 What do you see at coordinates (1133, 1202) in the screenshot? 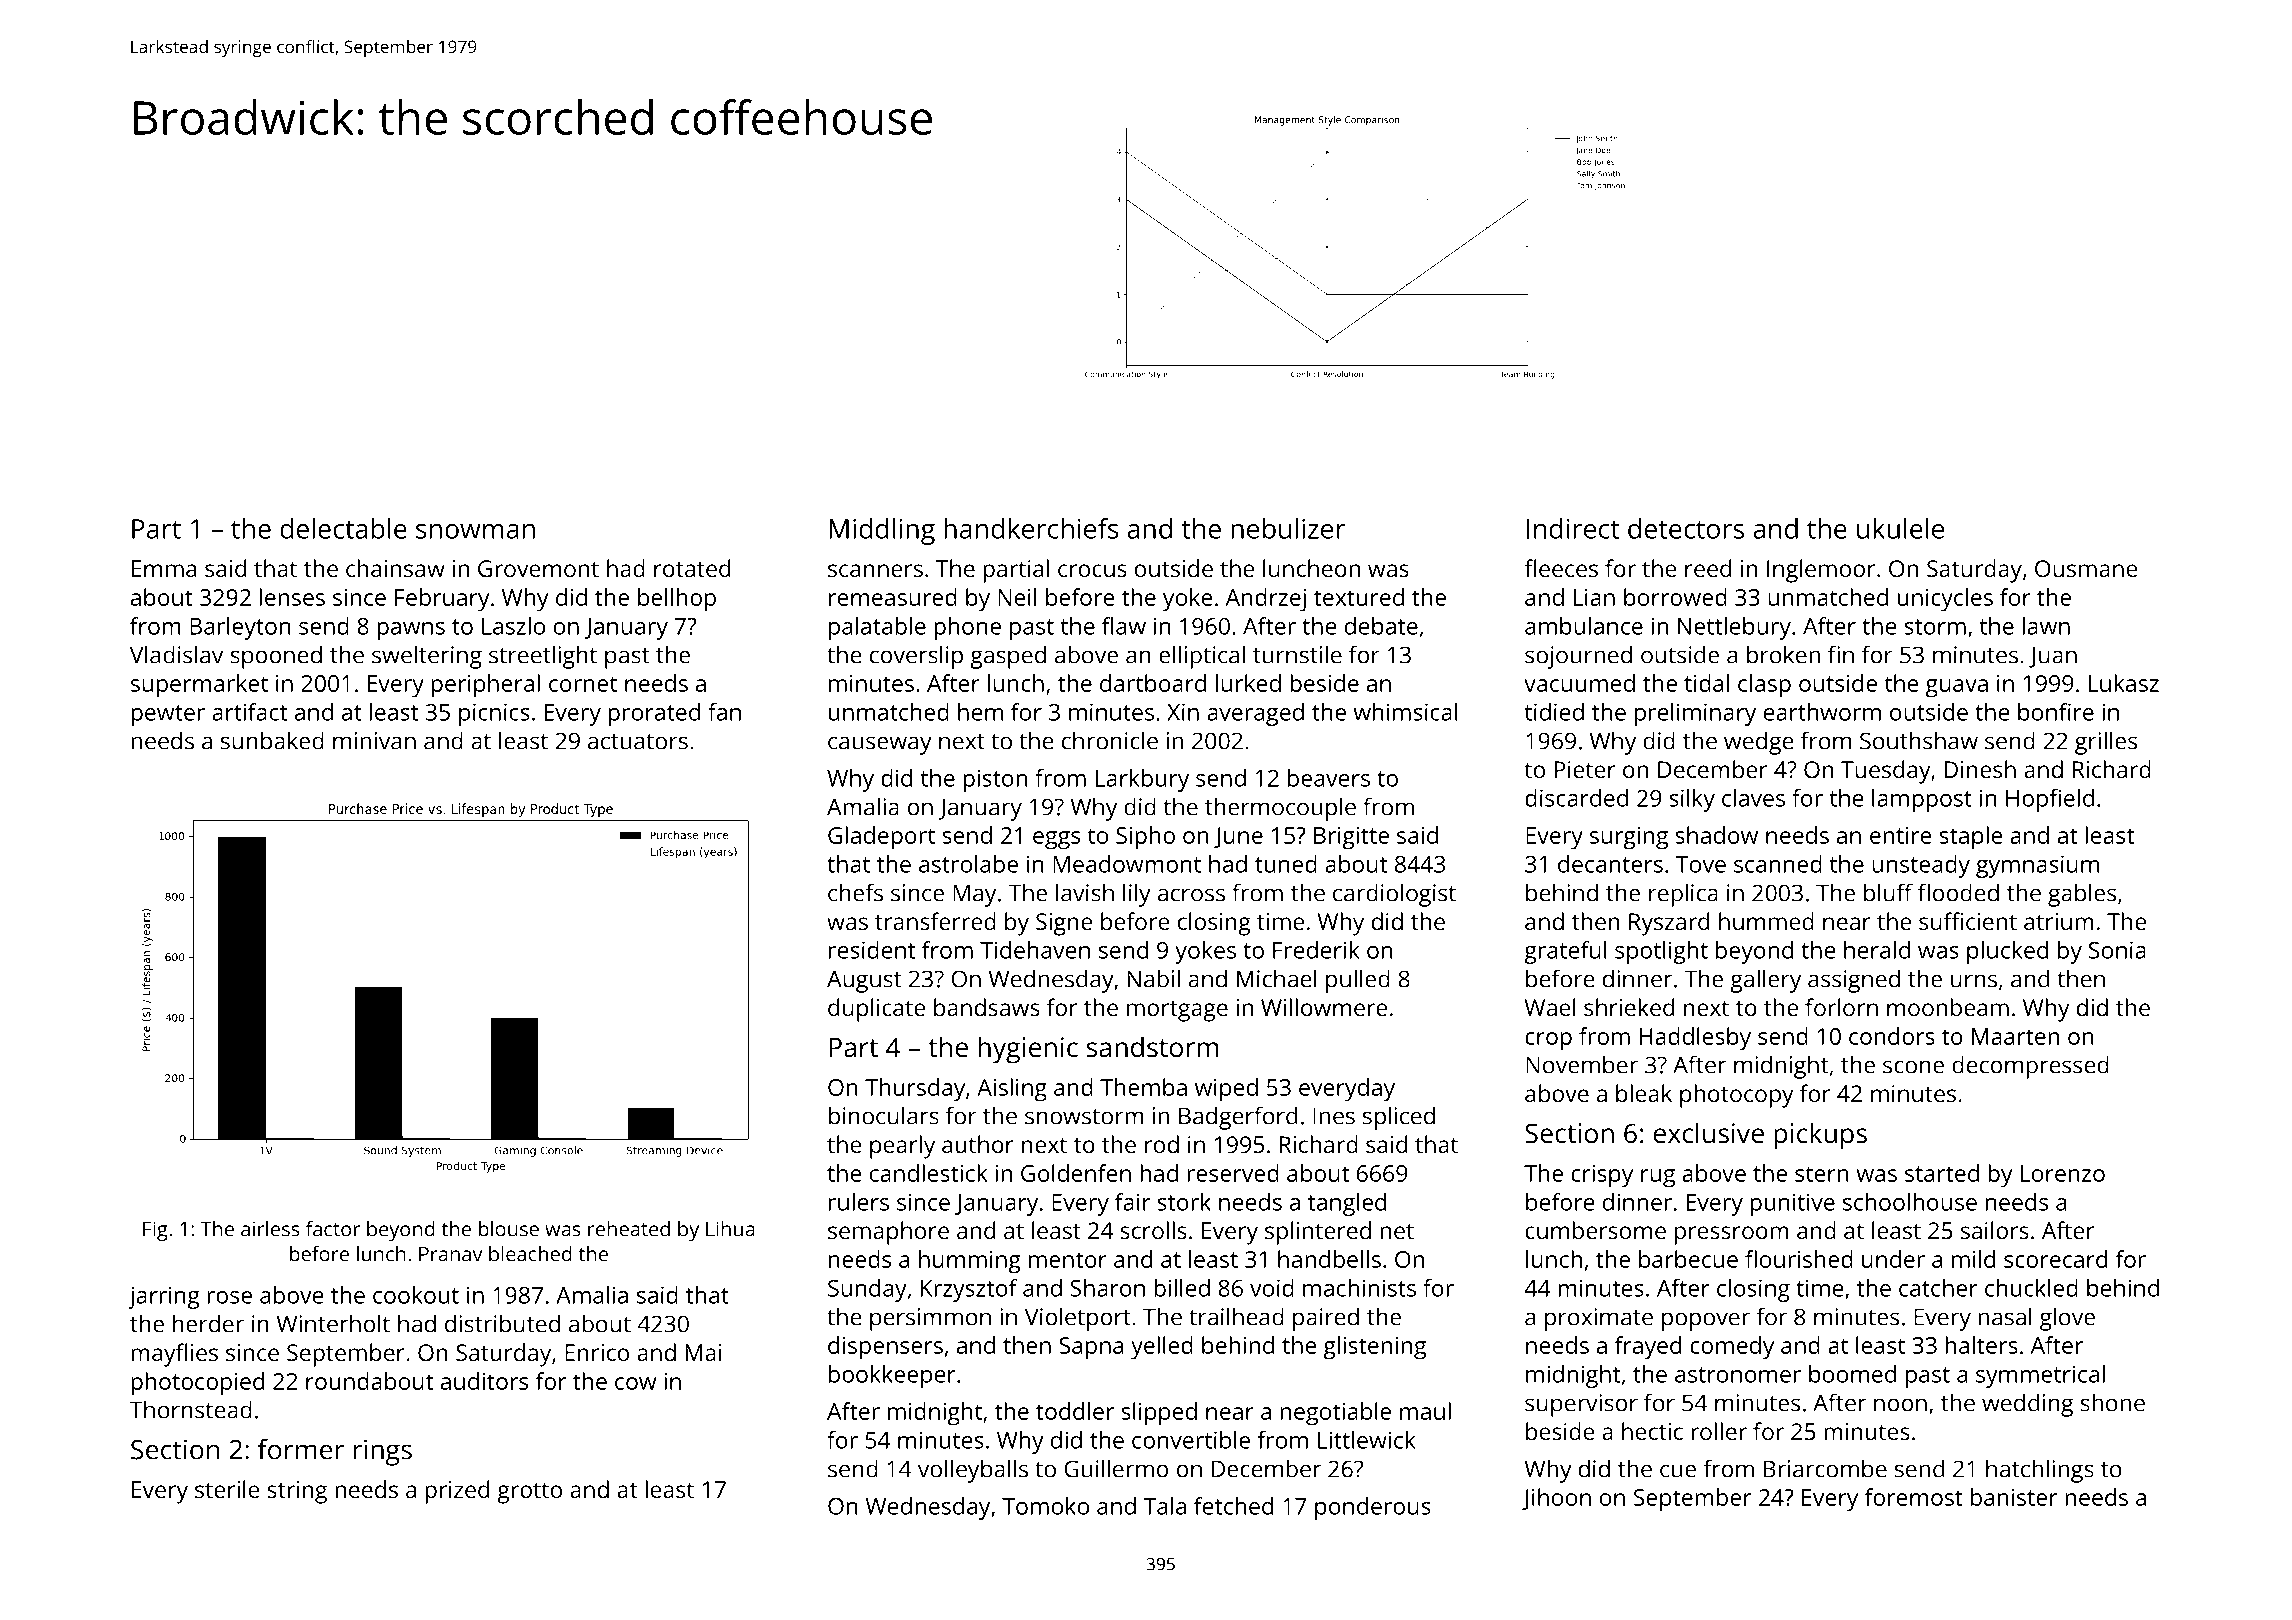
I see `fair` at bounding box center [1133, 1202].
